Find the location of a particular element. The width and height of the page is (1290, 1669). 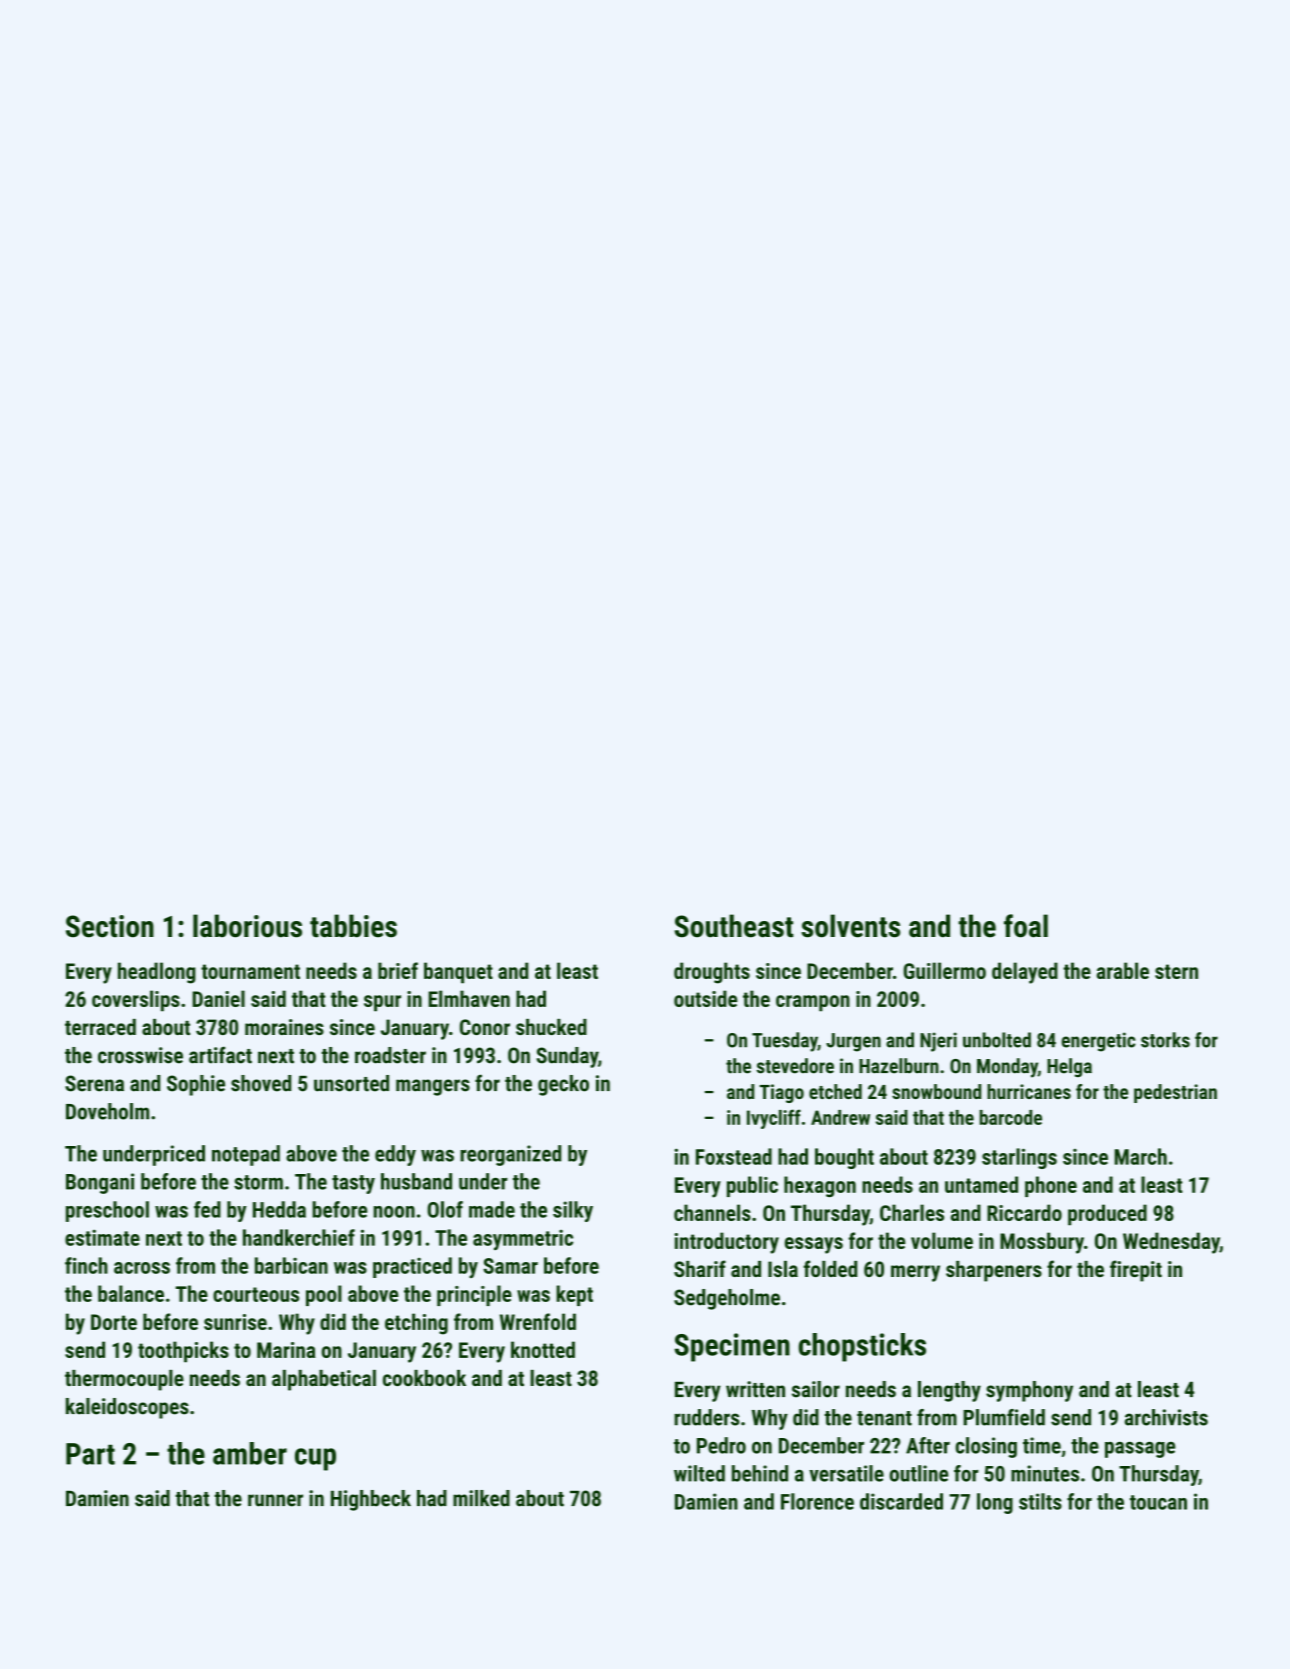

solvents is located at coordinates (850, 926).
